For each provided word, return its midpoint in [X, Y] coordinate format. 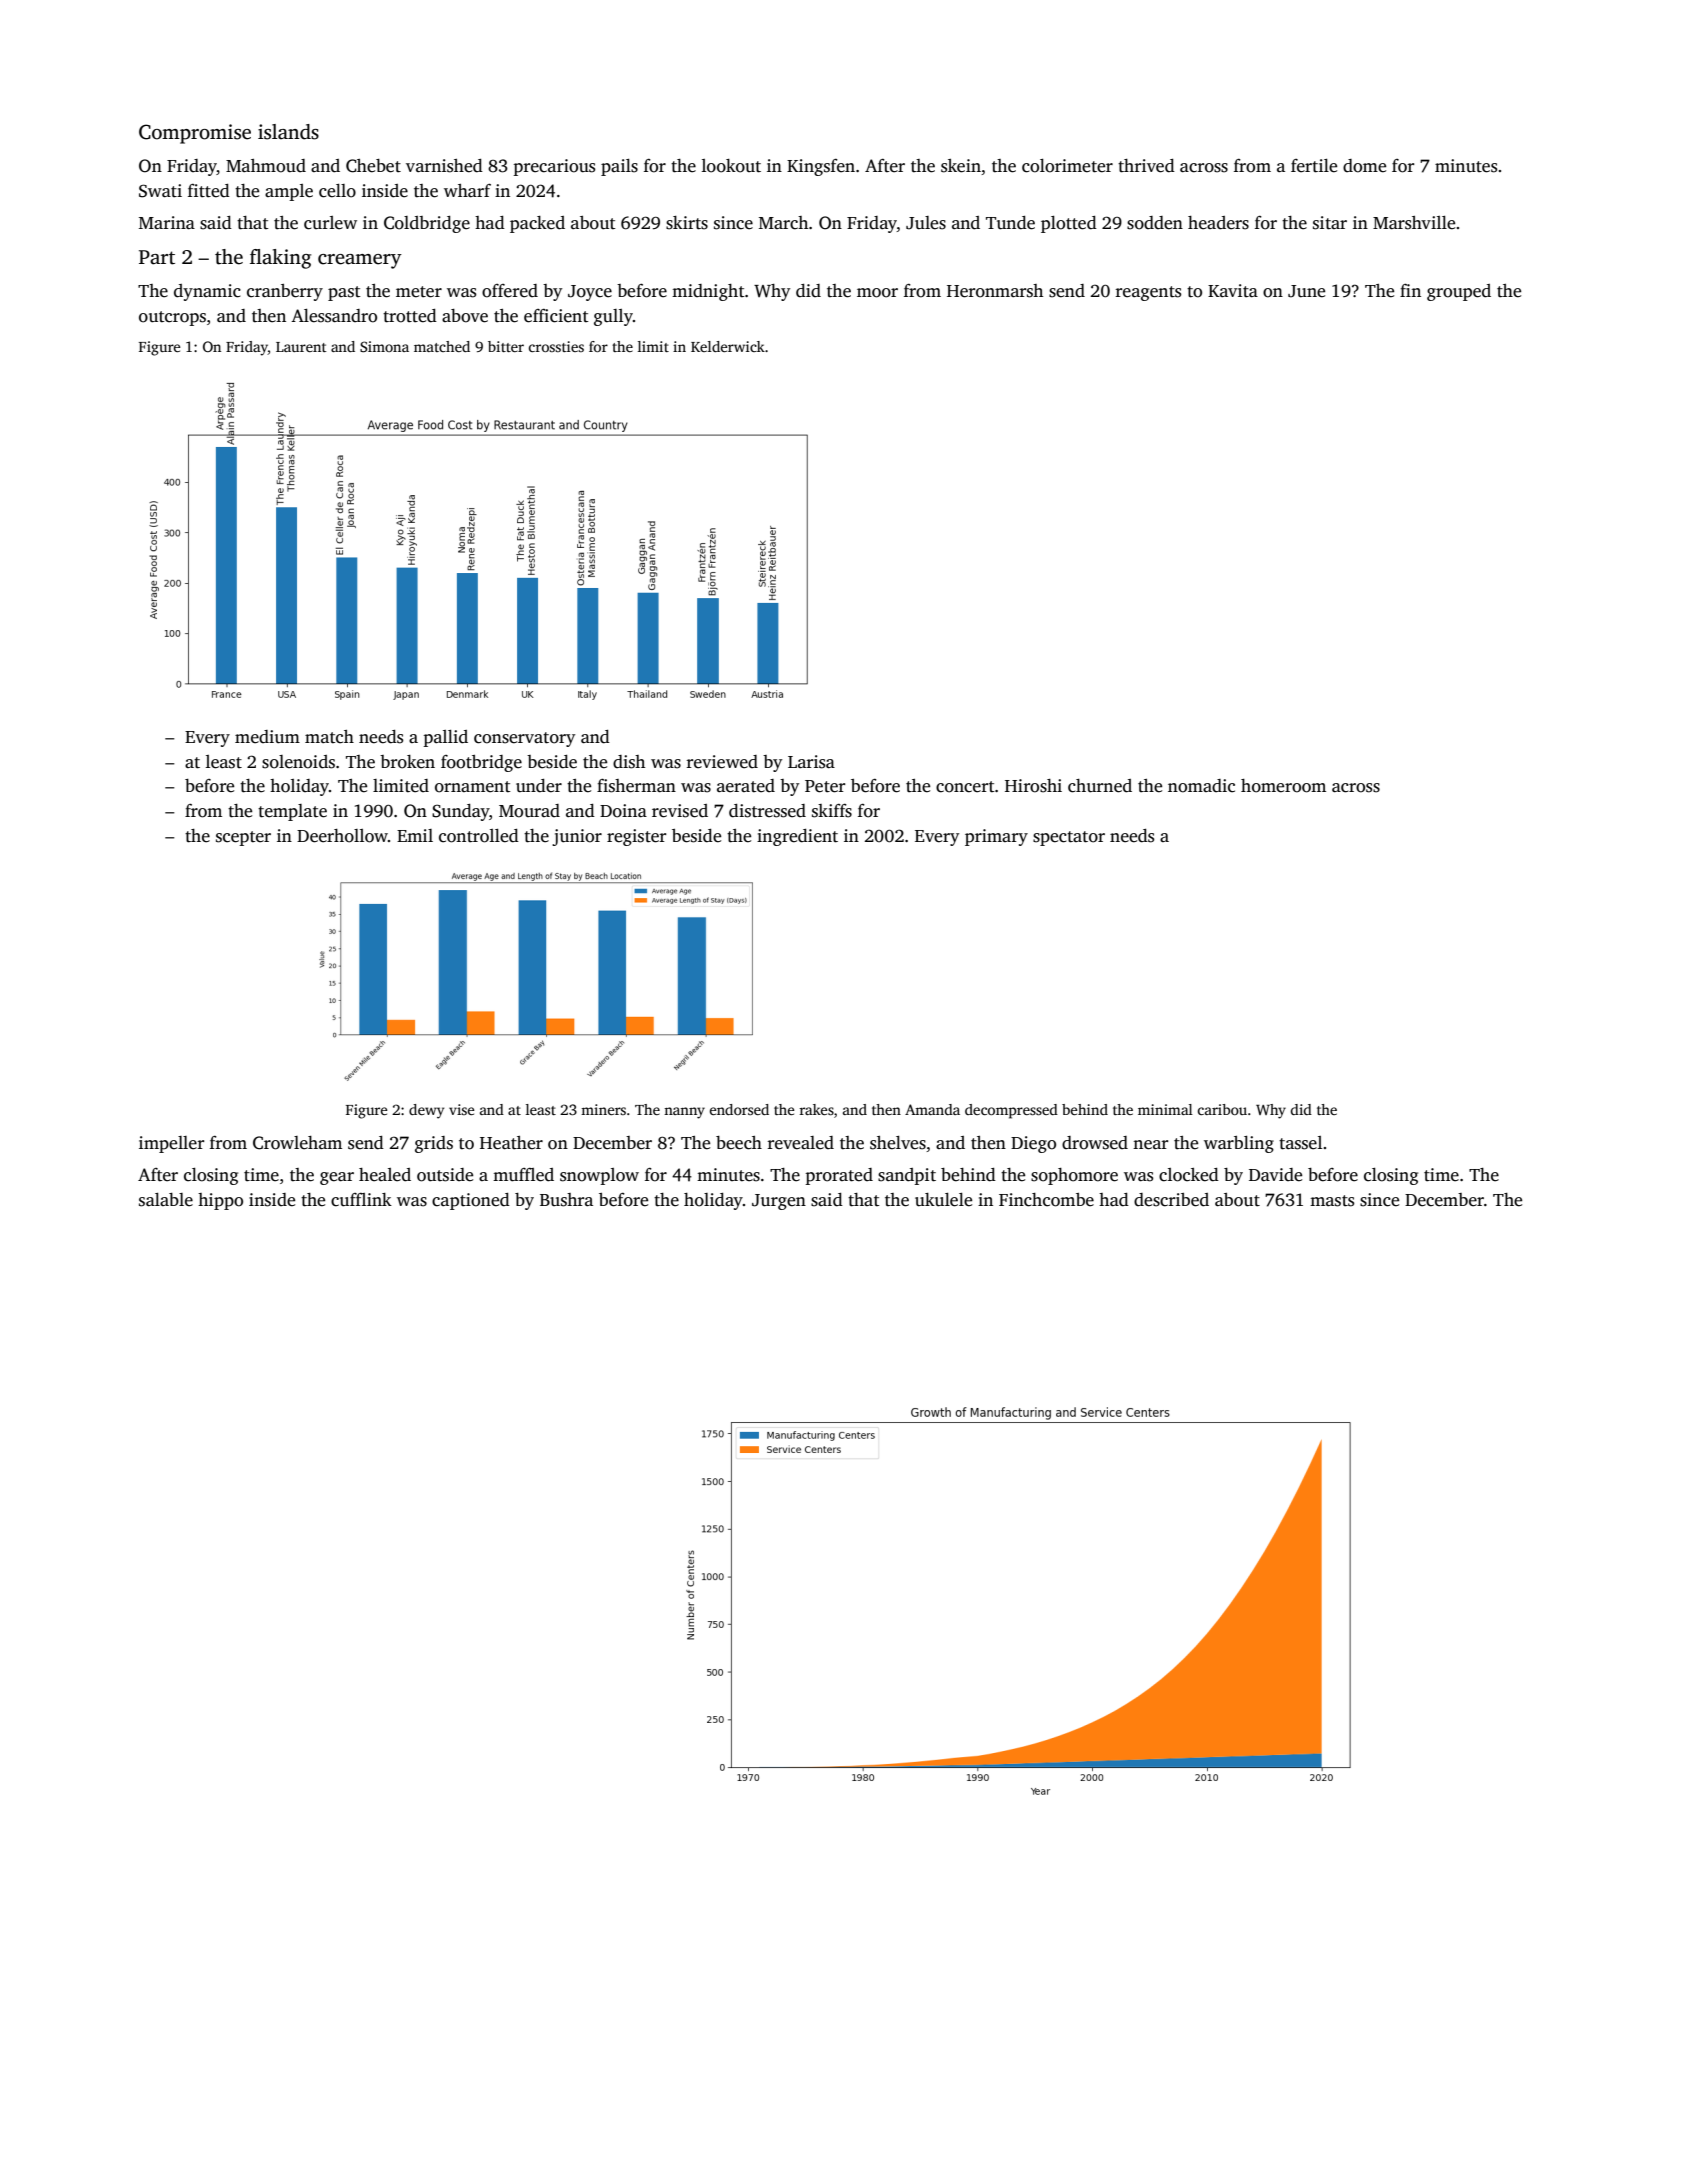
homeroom [1283, 786]
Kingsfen [821, 167]
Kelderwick [728, 346]
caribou [1222, 1109]
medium [267, 737]
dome [1364, 166]
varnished [444, 166]
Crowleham [297, 1143]
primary [996, 837]
